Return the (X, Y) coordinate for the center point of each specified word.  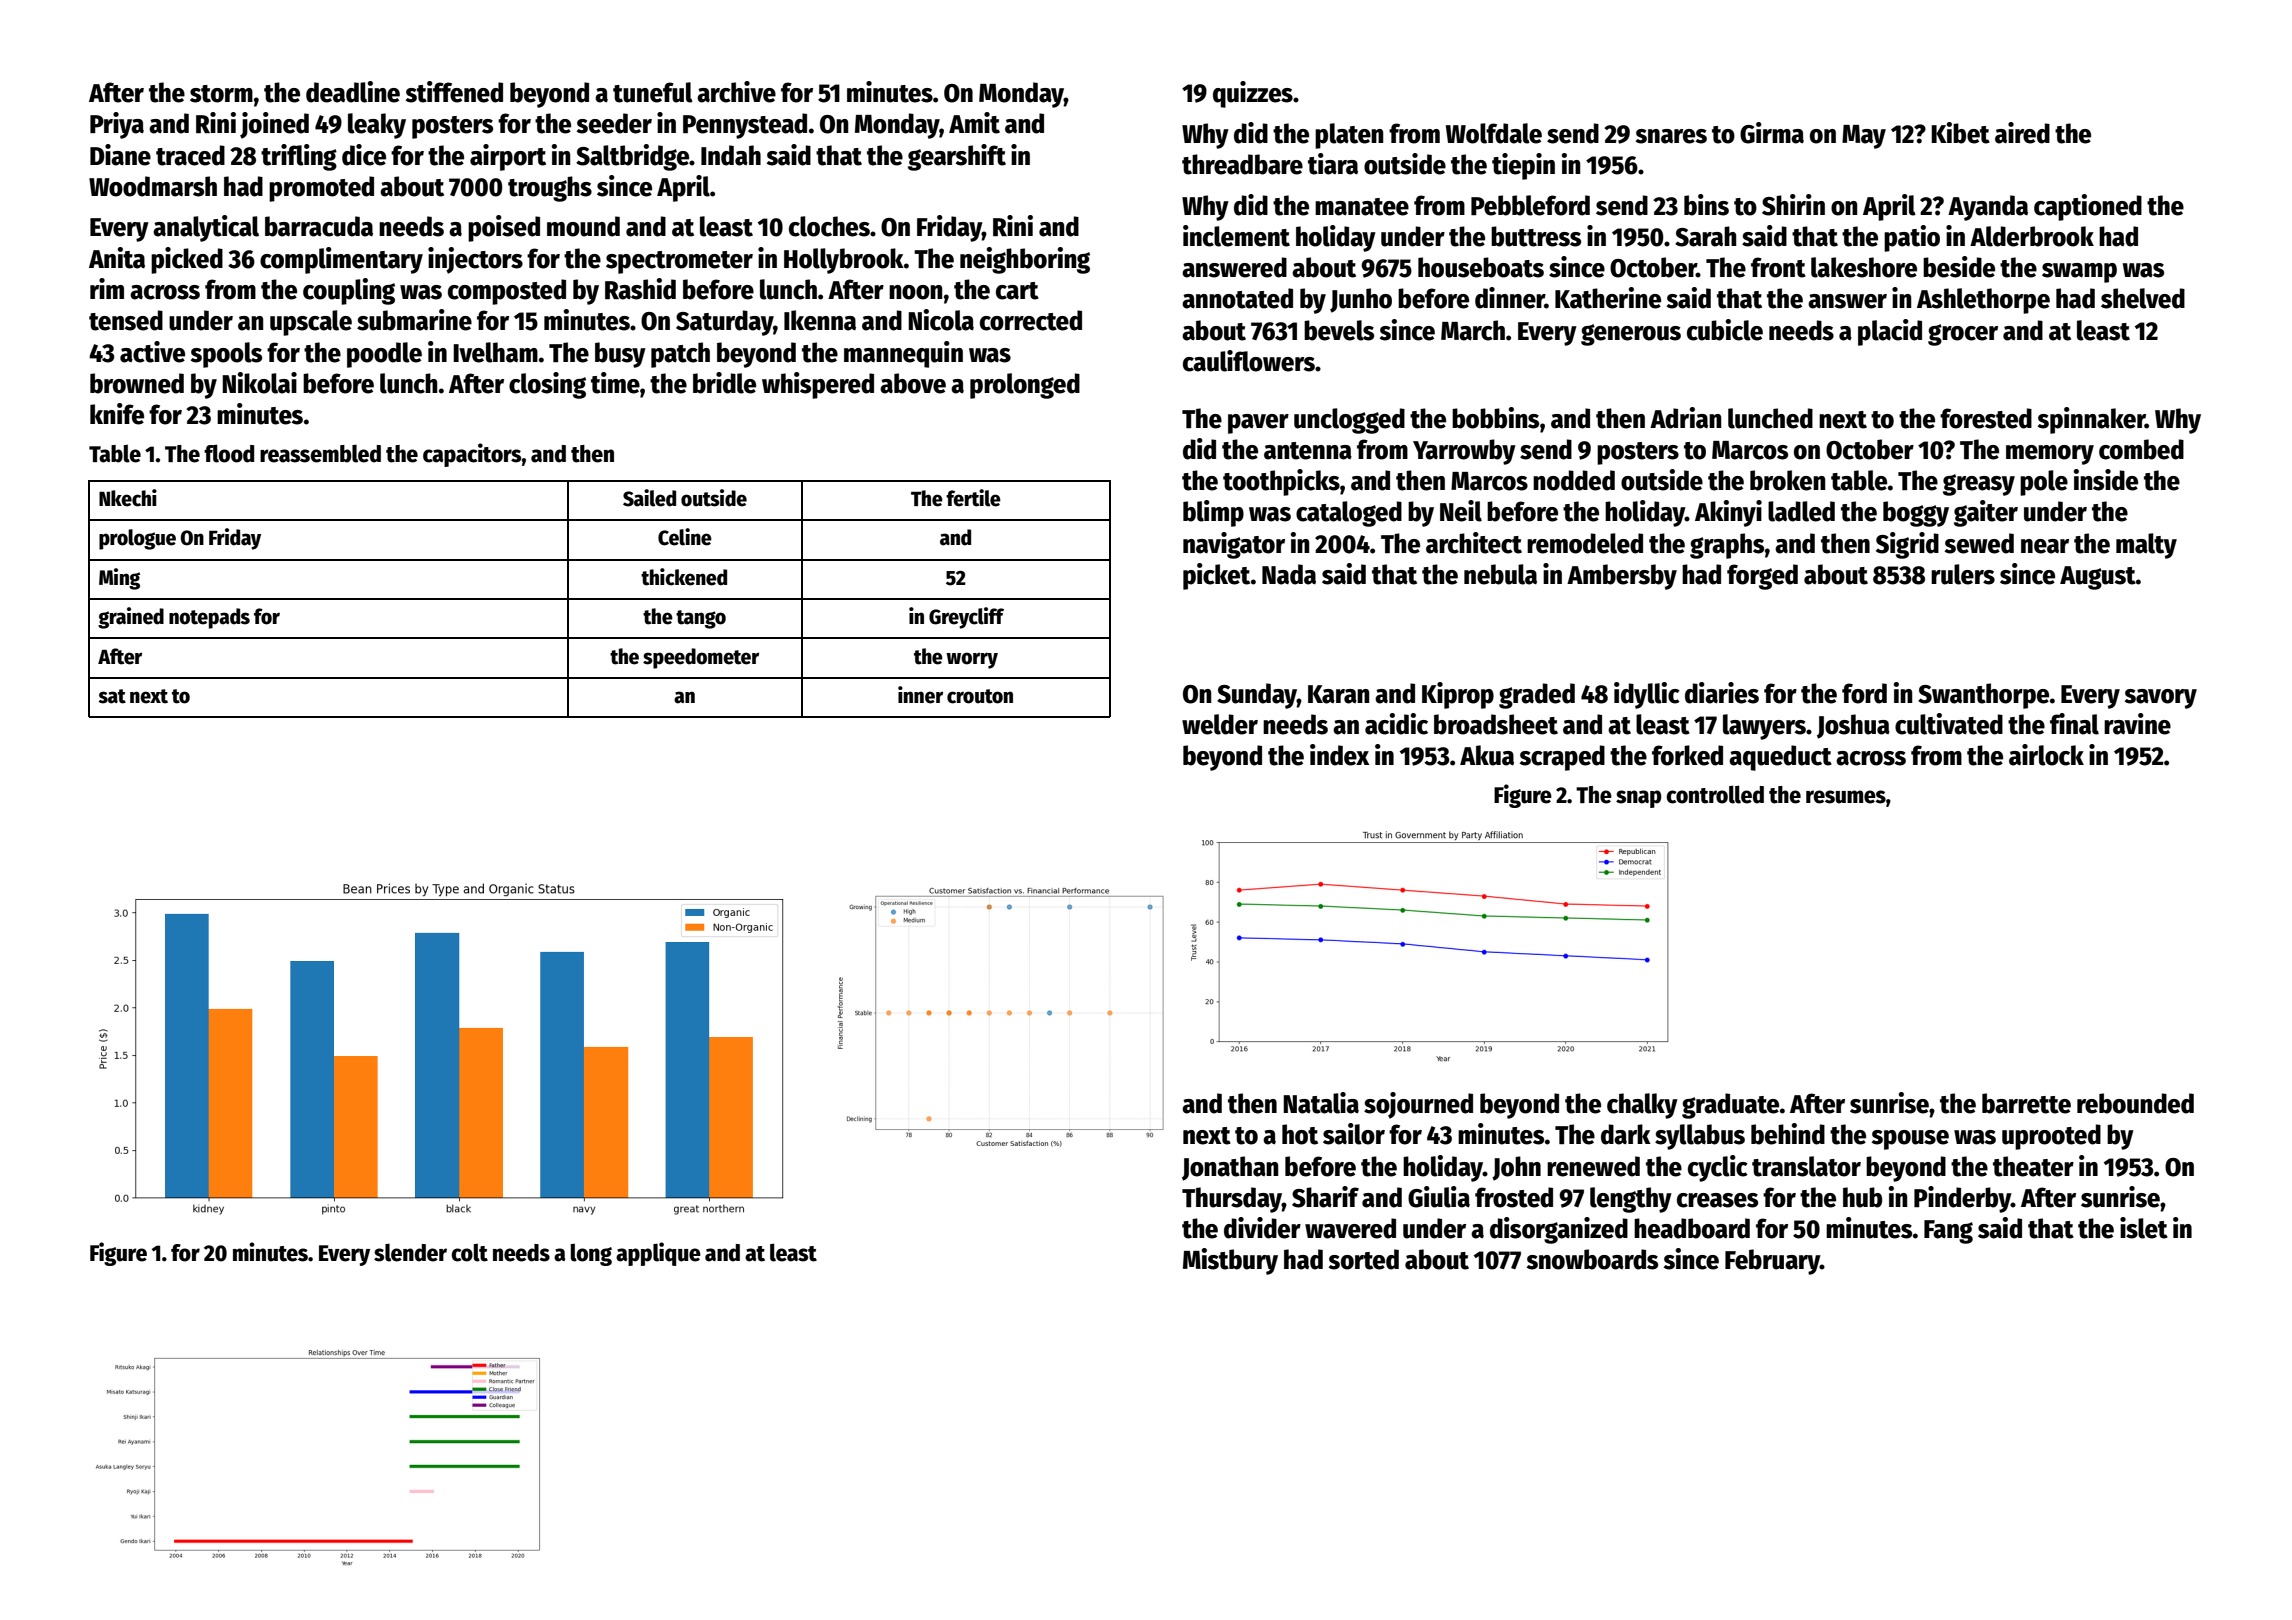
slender (410, 1252)
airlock (2046, 755)
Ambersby (1622, 577)
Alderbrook (2032, 236)
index (1339, 755)
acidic (1396, 724)
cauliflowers (1249, 361)
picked (187, 260)
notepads (209, 618)
